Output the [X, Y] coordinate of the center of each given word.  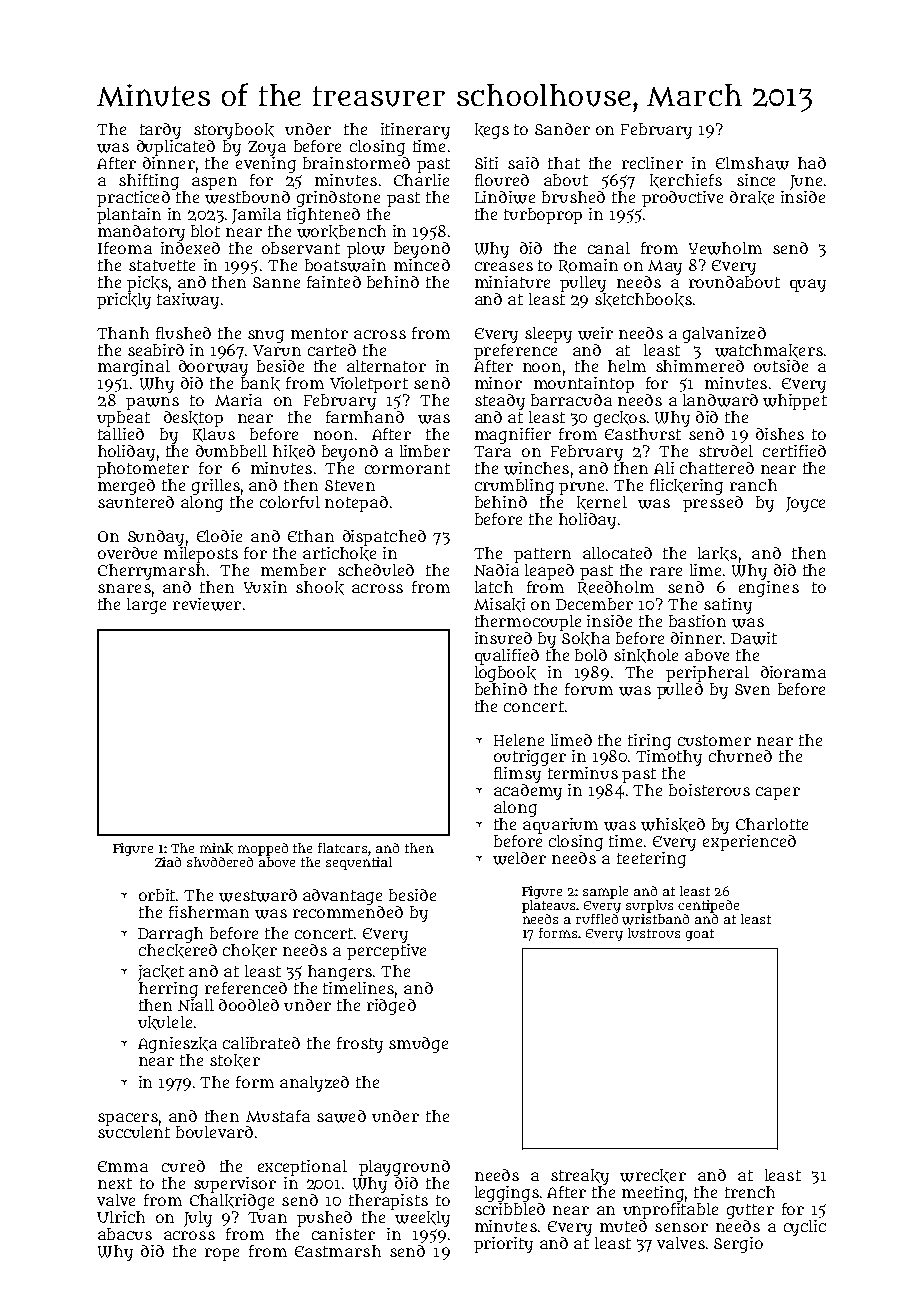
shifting [149, 182]
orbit [158, 895]
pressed [713, 504]
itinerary [415, 131]
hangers [340, 973]
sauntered [136, 502]
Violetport [369, 385]
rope [222, 1254]
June [806, 182]
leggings [507, 1194]
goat [700, 935]
